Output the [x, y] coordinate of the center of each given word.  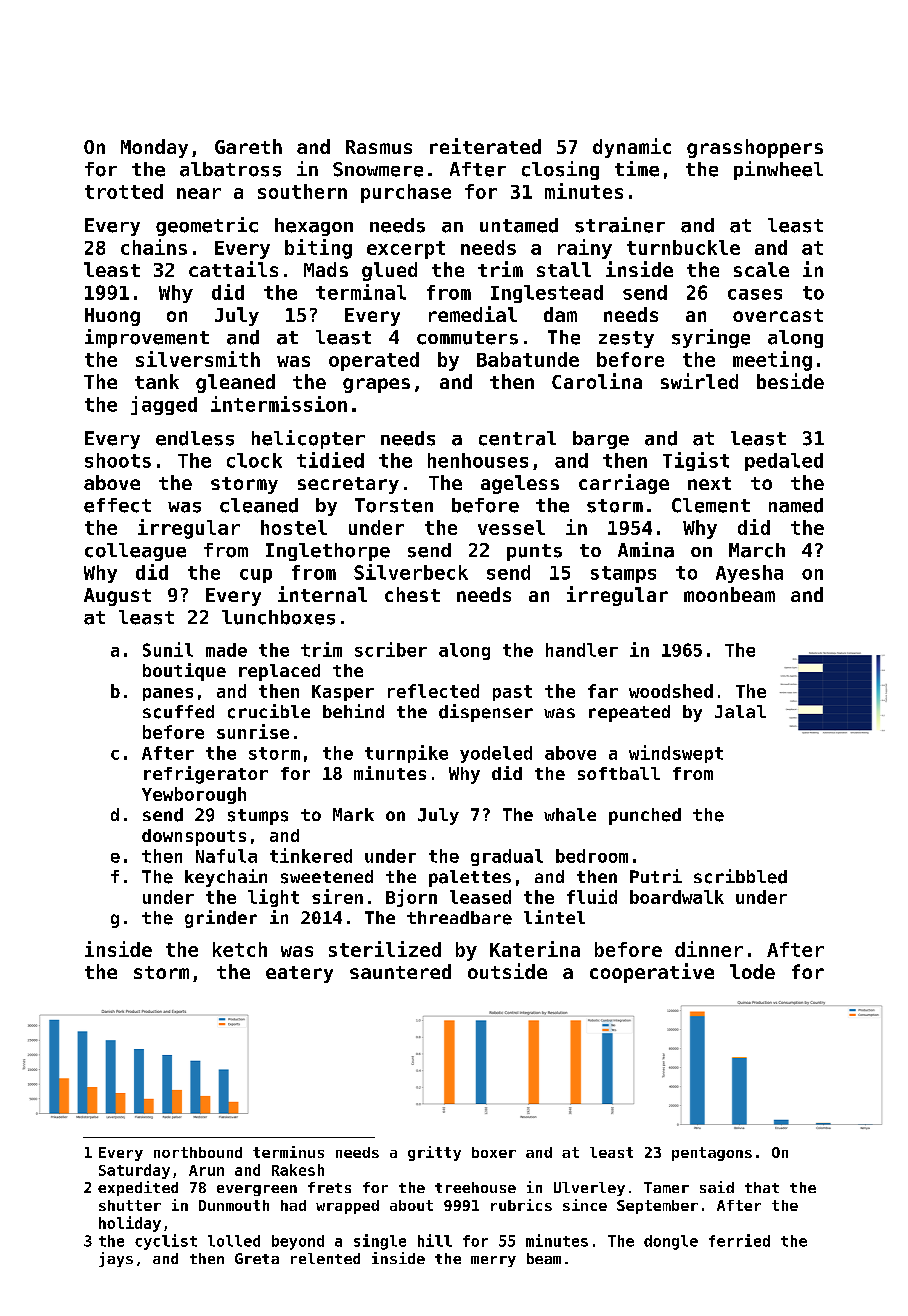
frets [329, 1187]
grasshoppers [755, 148]
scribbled [740, 876]
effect [117, 505]
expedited [138, 1188]
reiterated [485, 146]
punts [534, 552]
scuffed [178, 712]
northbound [198, 1152]
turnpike [406, 754]
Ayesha [749, 574]
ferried [739, 1240]
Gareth [248, 146]
